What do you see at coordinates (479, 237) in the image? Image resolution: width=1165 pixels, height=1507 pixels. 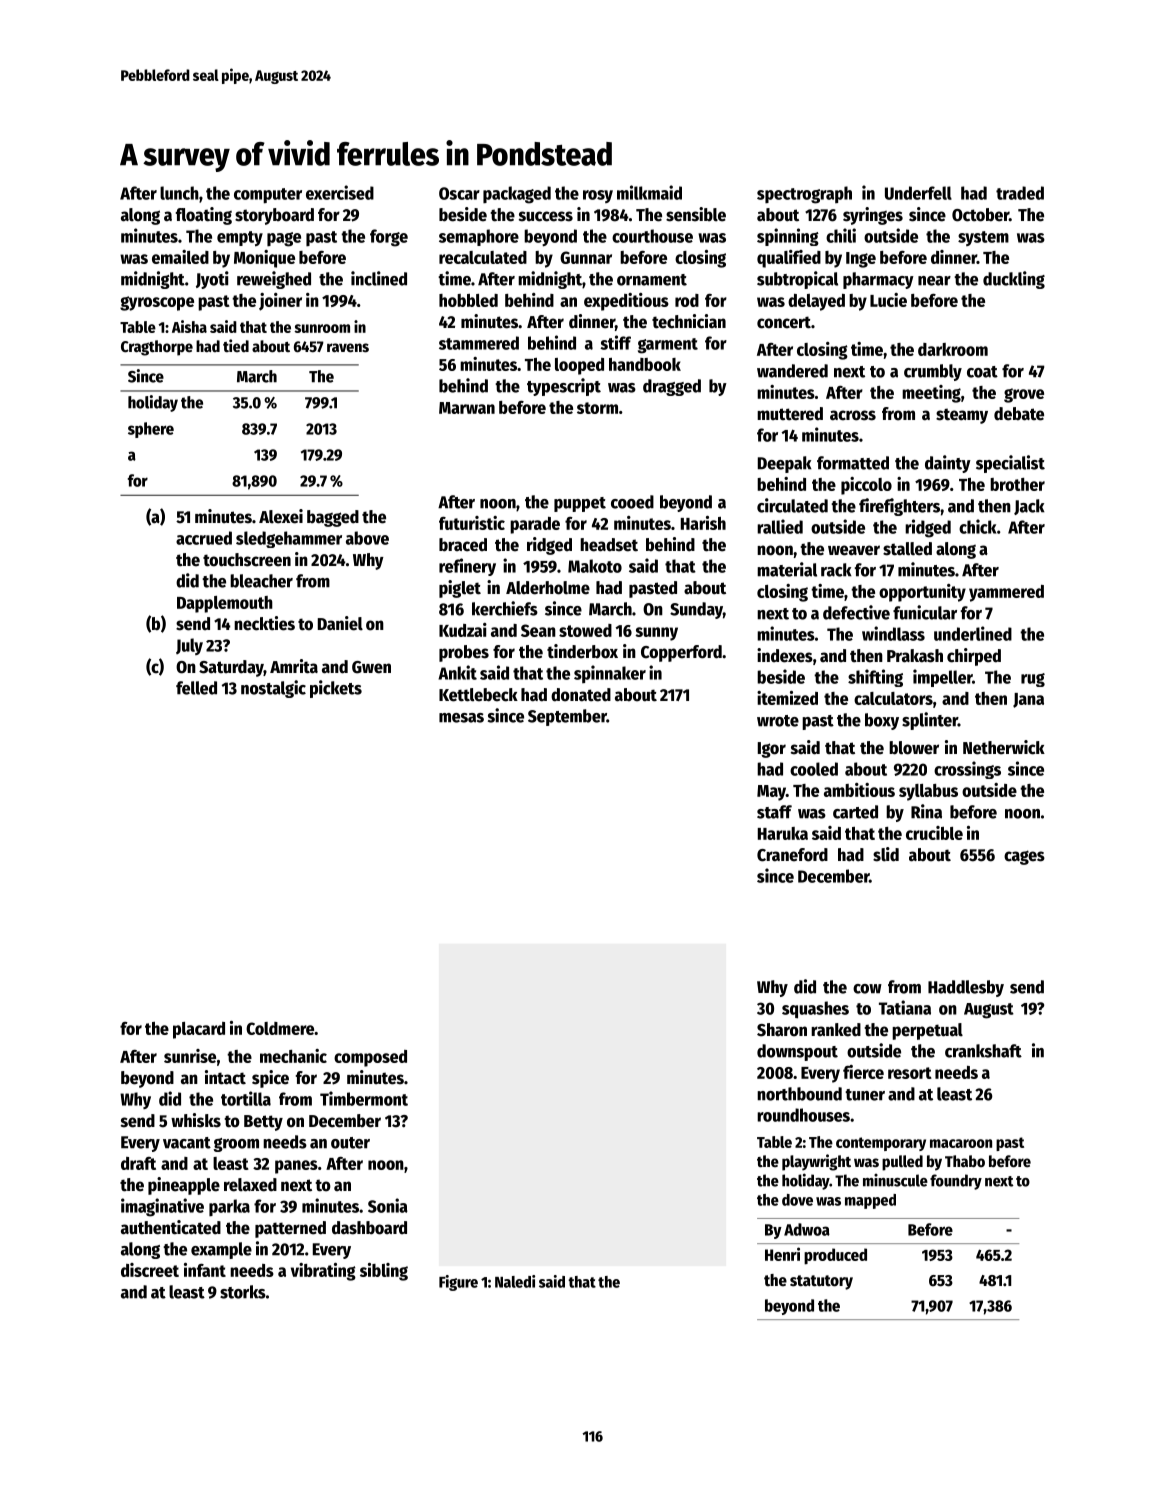 I see `semaphore` at bounding box center [479, 237].
